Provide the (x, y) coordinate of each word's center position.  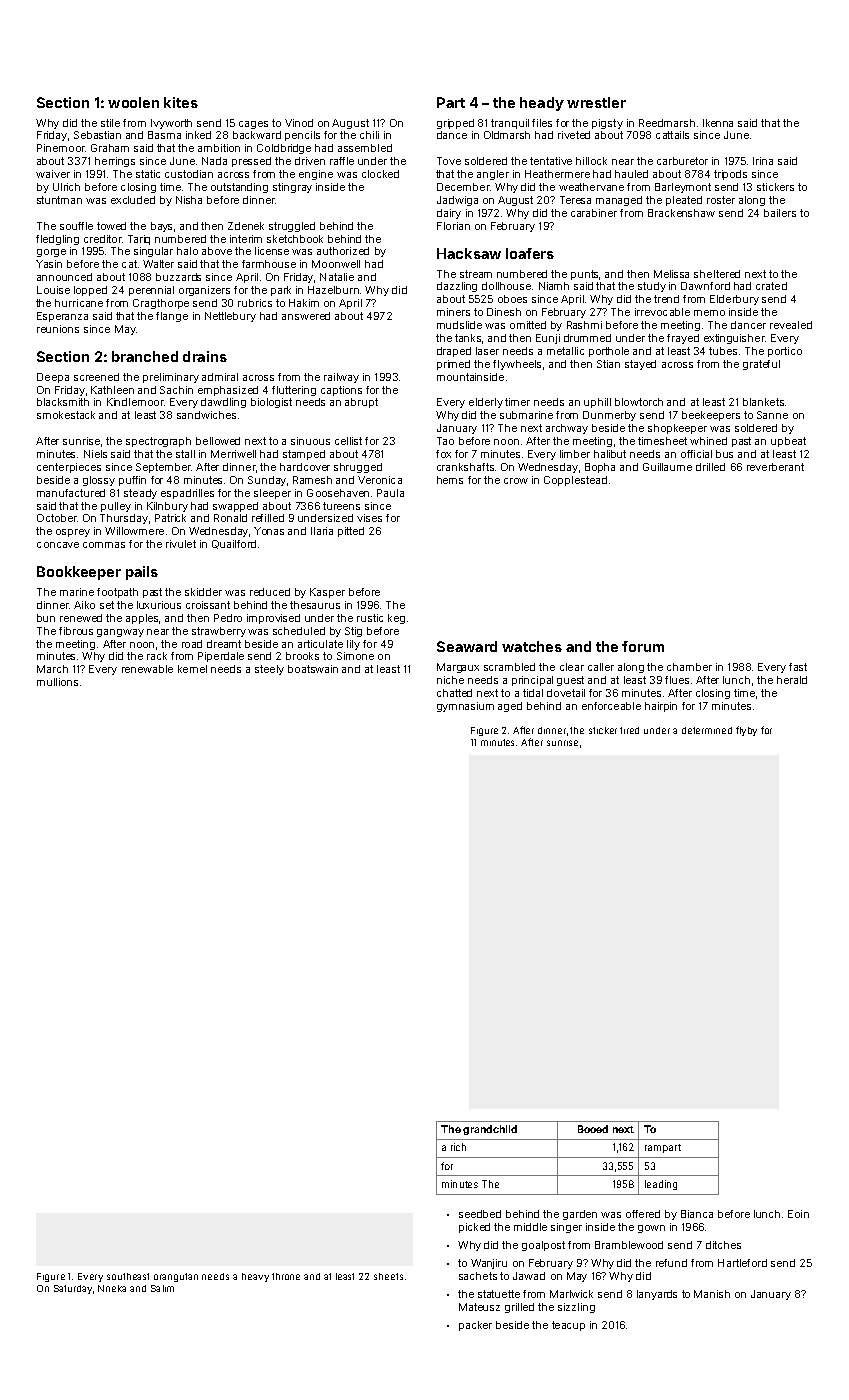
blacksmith (63, 402)
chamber (689, 667)
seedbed (480, 1214)
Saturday (73, 1289)
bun (46, 618)
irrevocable (662, 312)
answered (306, 316)
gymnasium (465, 707)
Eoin (798, 1214)
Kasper (327, 593)
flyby (746, 731)
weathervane (591, 187)
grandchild (490, 1130)
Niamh (554, 286)
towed (111, 226)
